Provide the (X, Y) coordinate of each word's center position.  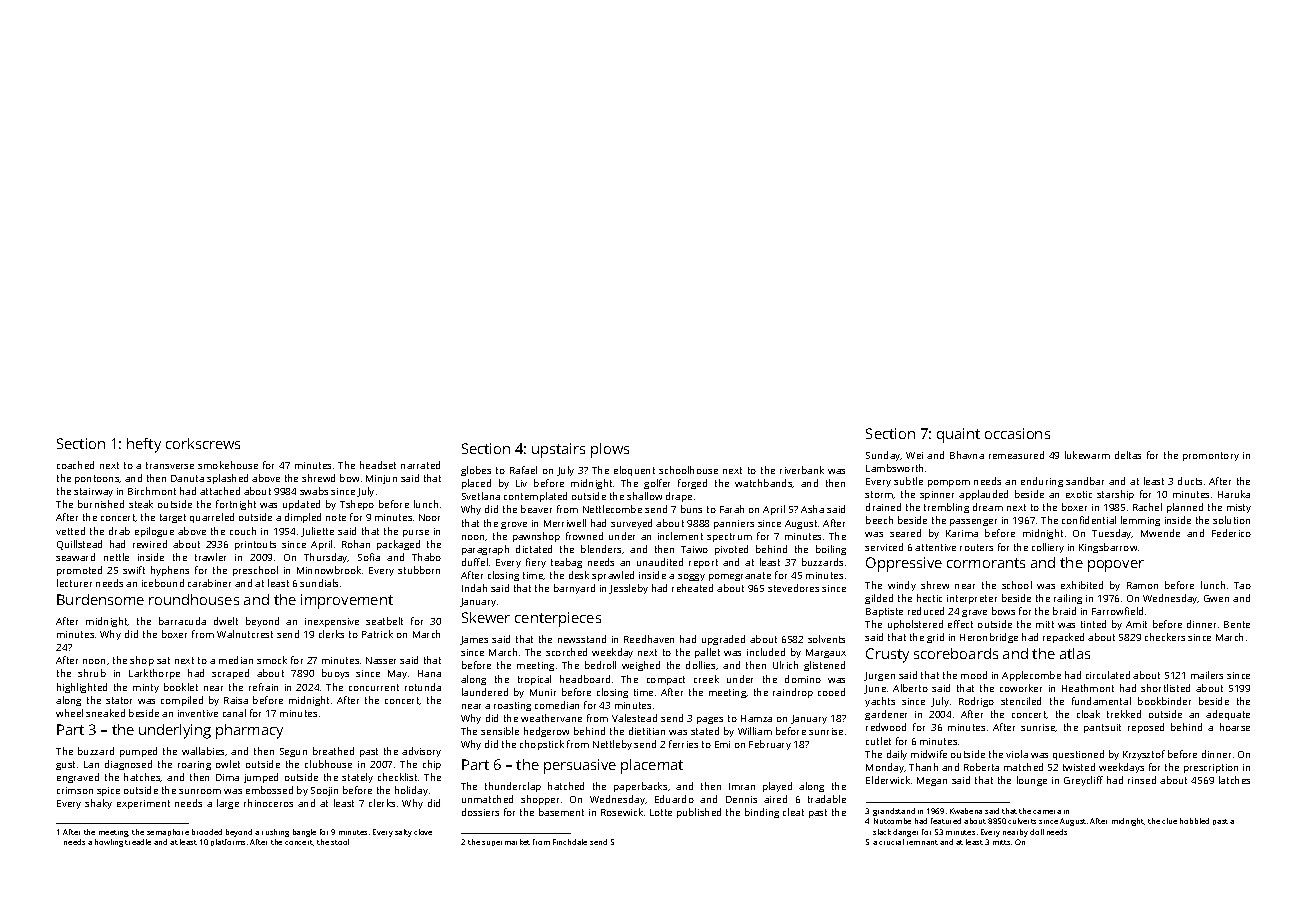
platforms (228, 842)
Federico (1231, 533)
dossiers (480, 812)
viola (1017, 754)
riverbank (802, 470)
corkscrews (203, 443)
